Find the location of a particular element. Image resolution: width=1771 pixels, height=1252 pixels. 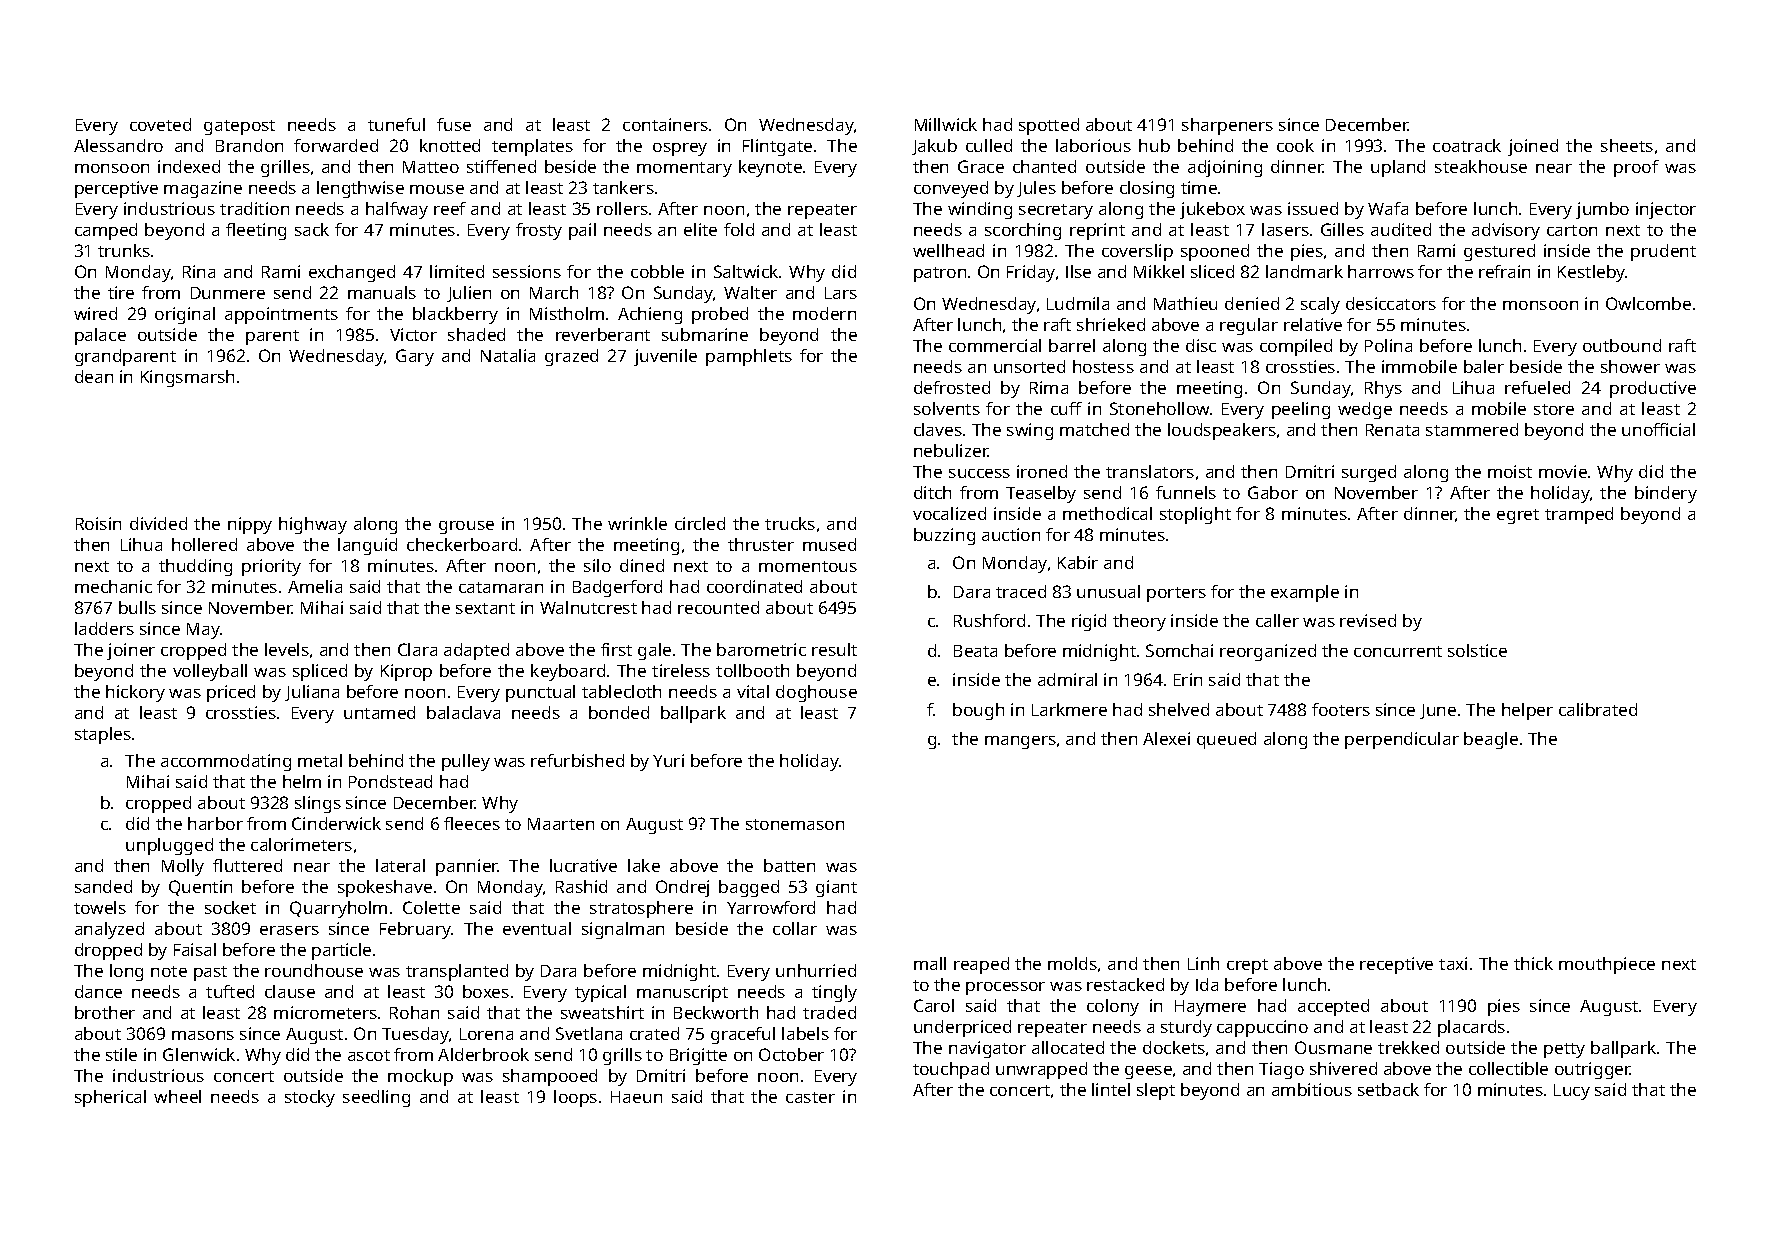

labels is located at coordinates (805, 1033).
